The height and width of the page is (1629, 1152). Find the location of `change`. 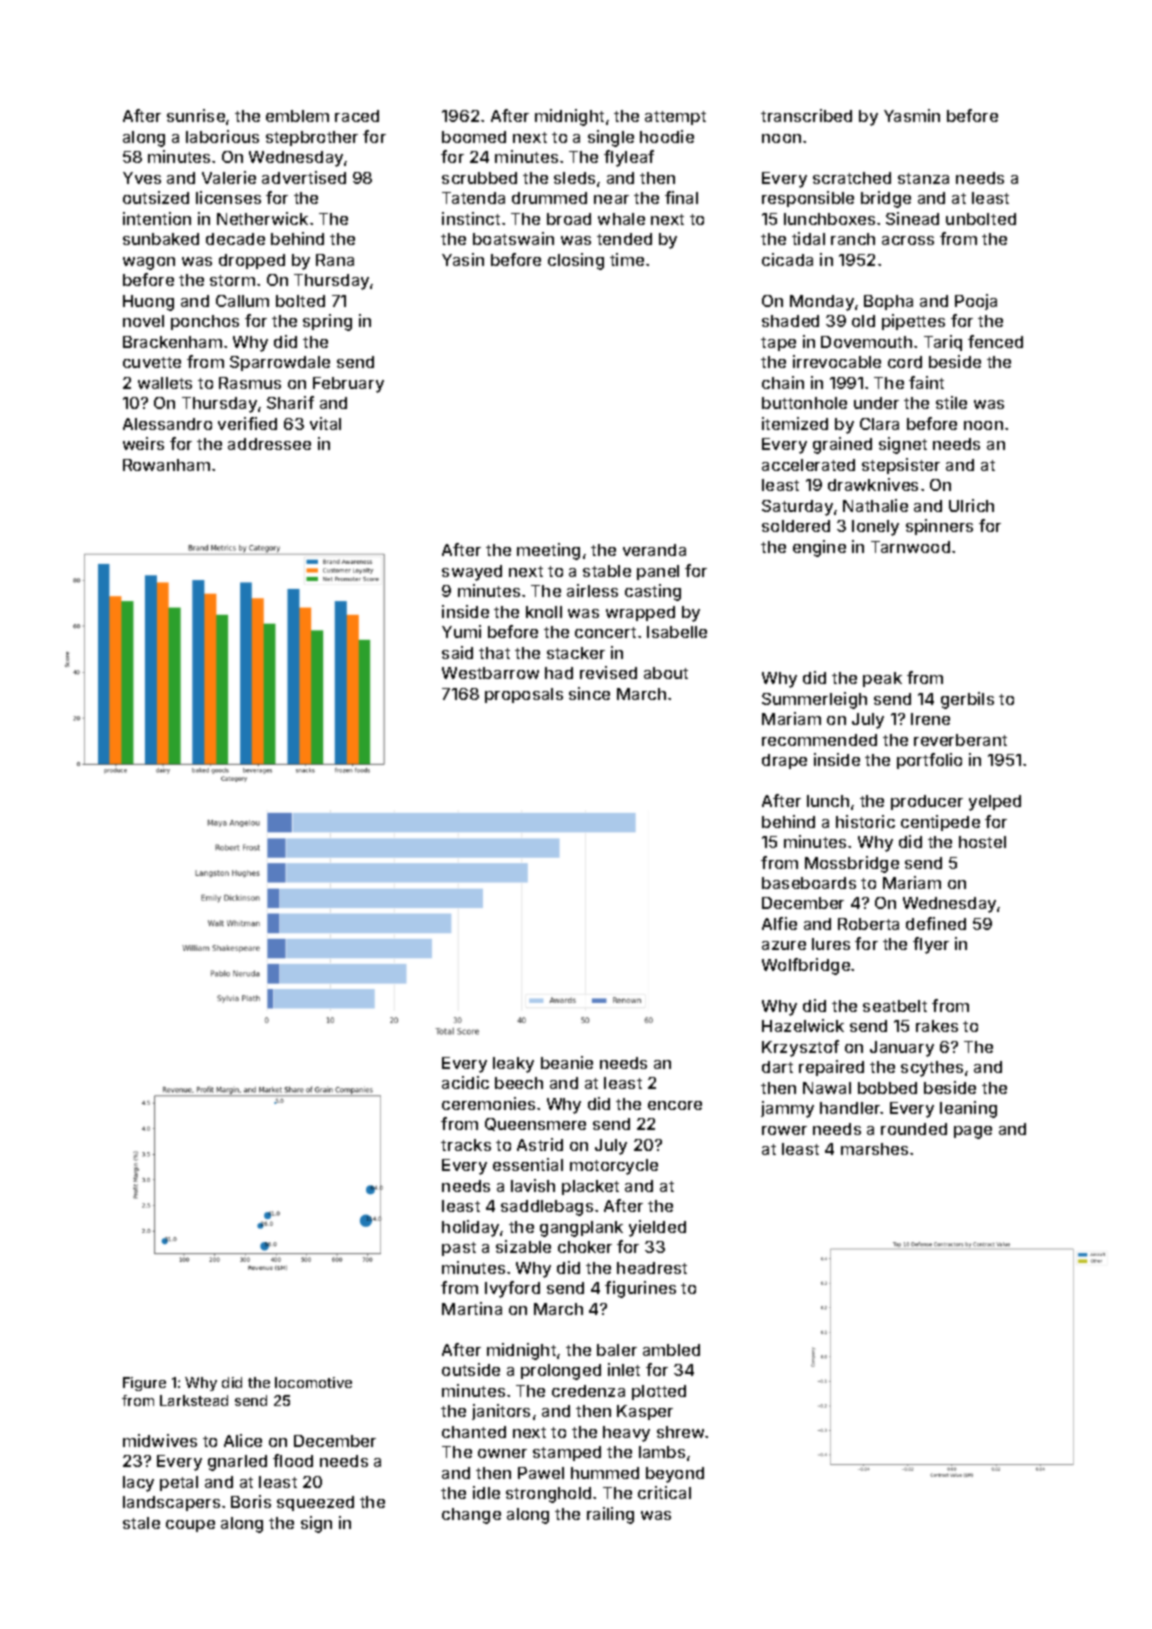

change is located at coordinates (471, 1516).
